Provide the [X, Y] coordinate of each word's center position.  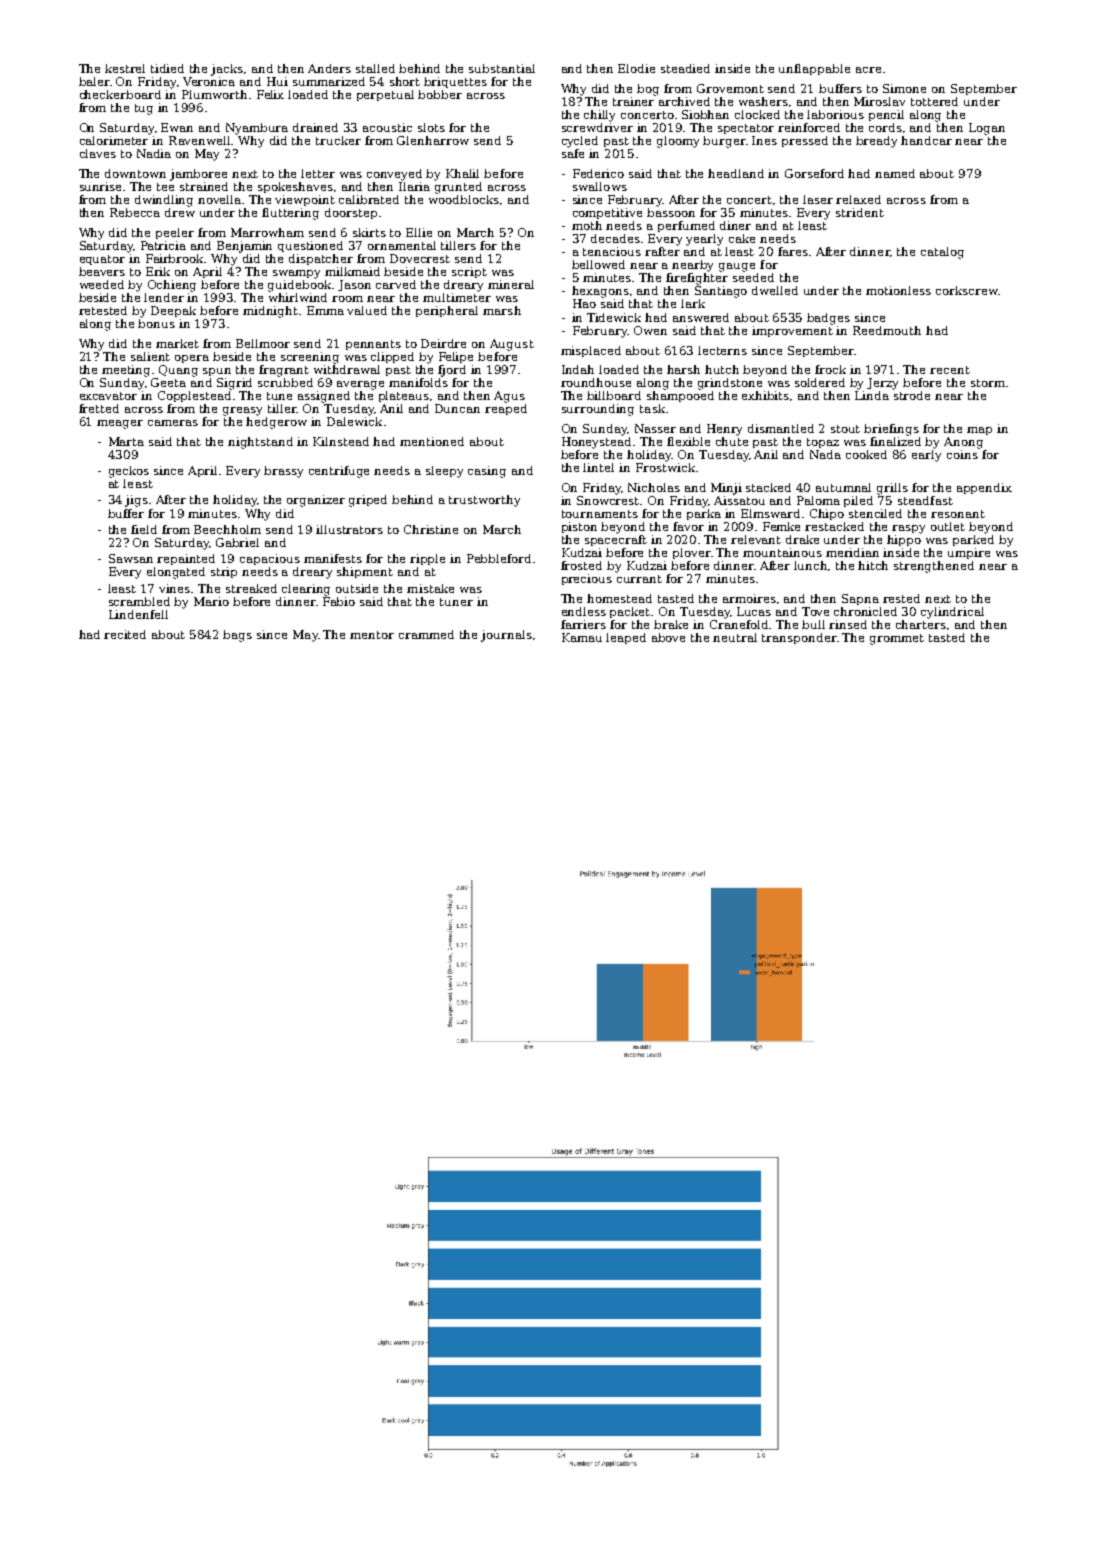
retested [103, 310]
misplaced [591, 351]
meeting [126, 371]
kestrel [125, 68]
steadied [685, 68]
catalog [942, 253]
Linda [872, 395]
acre [868, 70]
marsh [502, 310]
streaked [251, 588]
